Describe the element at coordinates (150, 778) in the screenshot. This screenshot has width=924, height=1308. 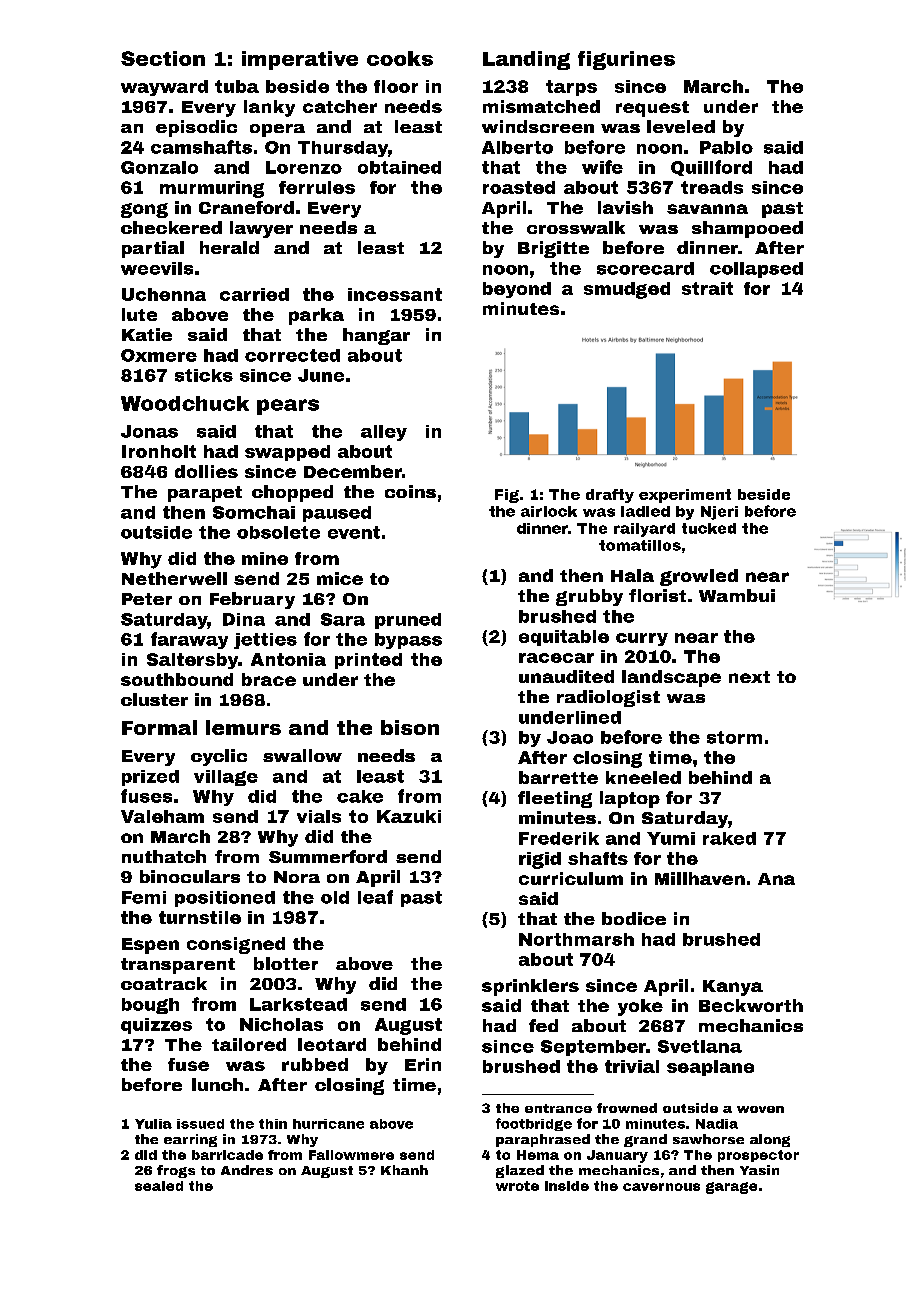
I see `prized` at that location.
